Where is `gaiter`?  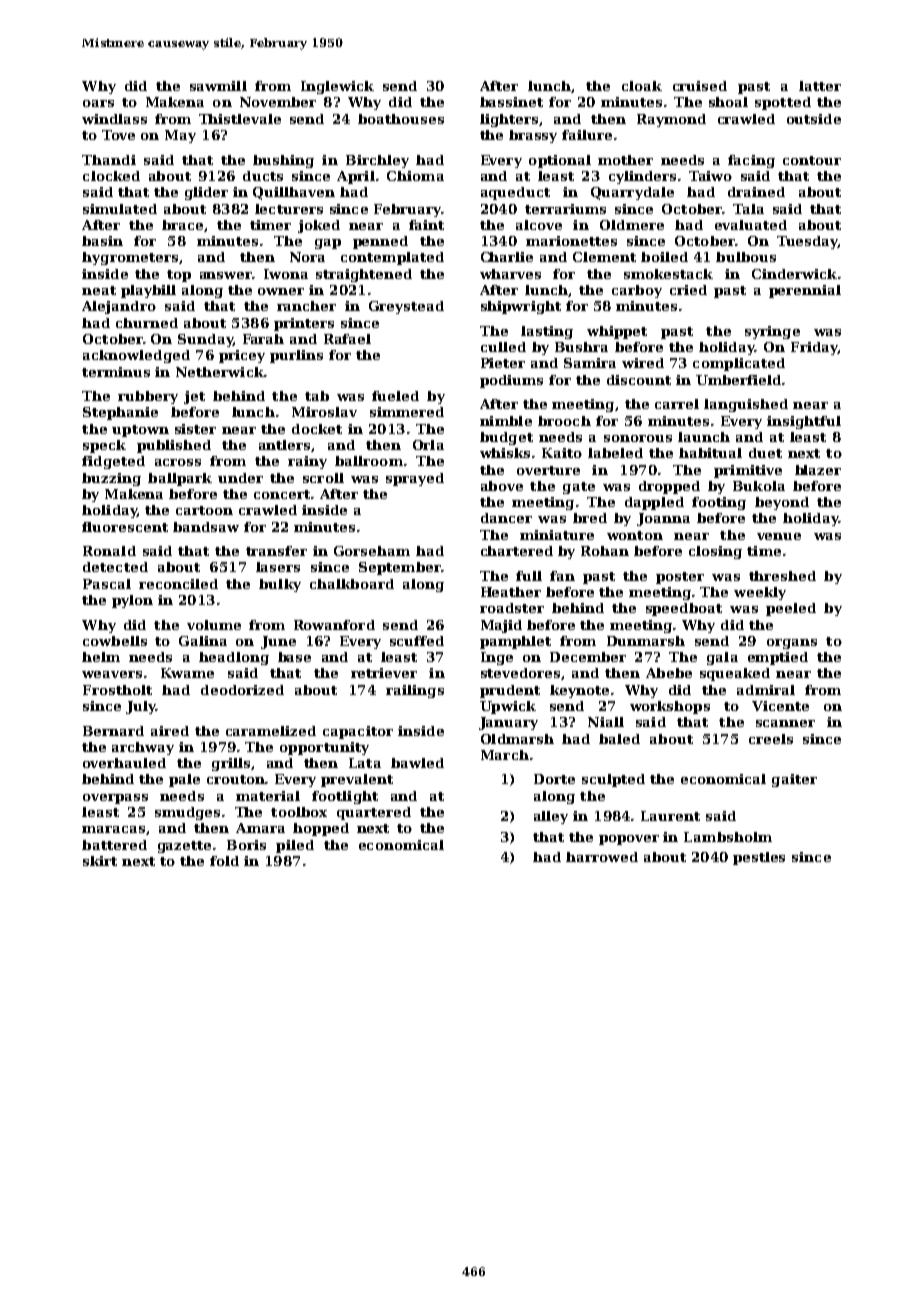
gaiter is located at coordinates (794, 780).
